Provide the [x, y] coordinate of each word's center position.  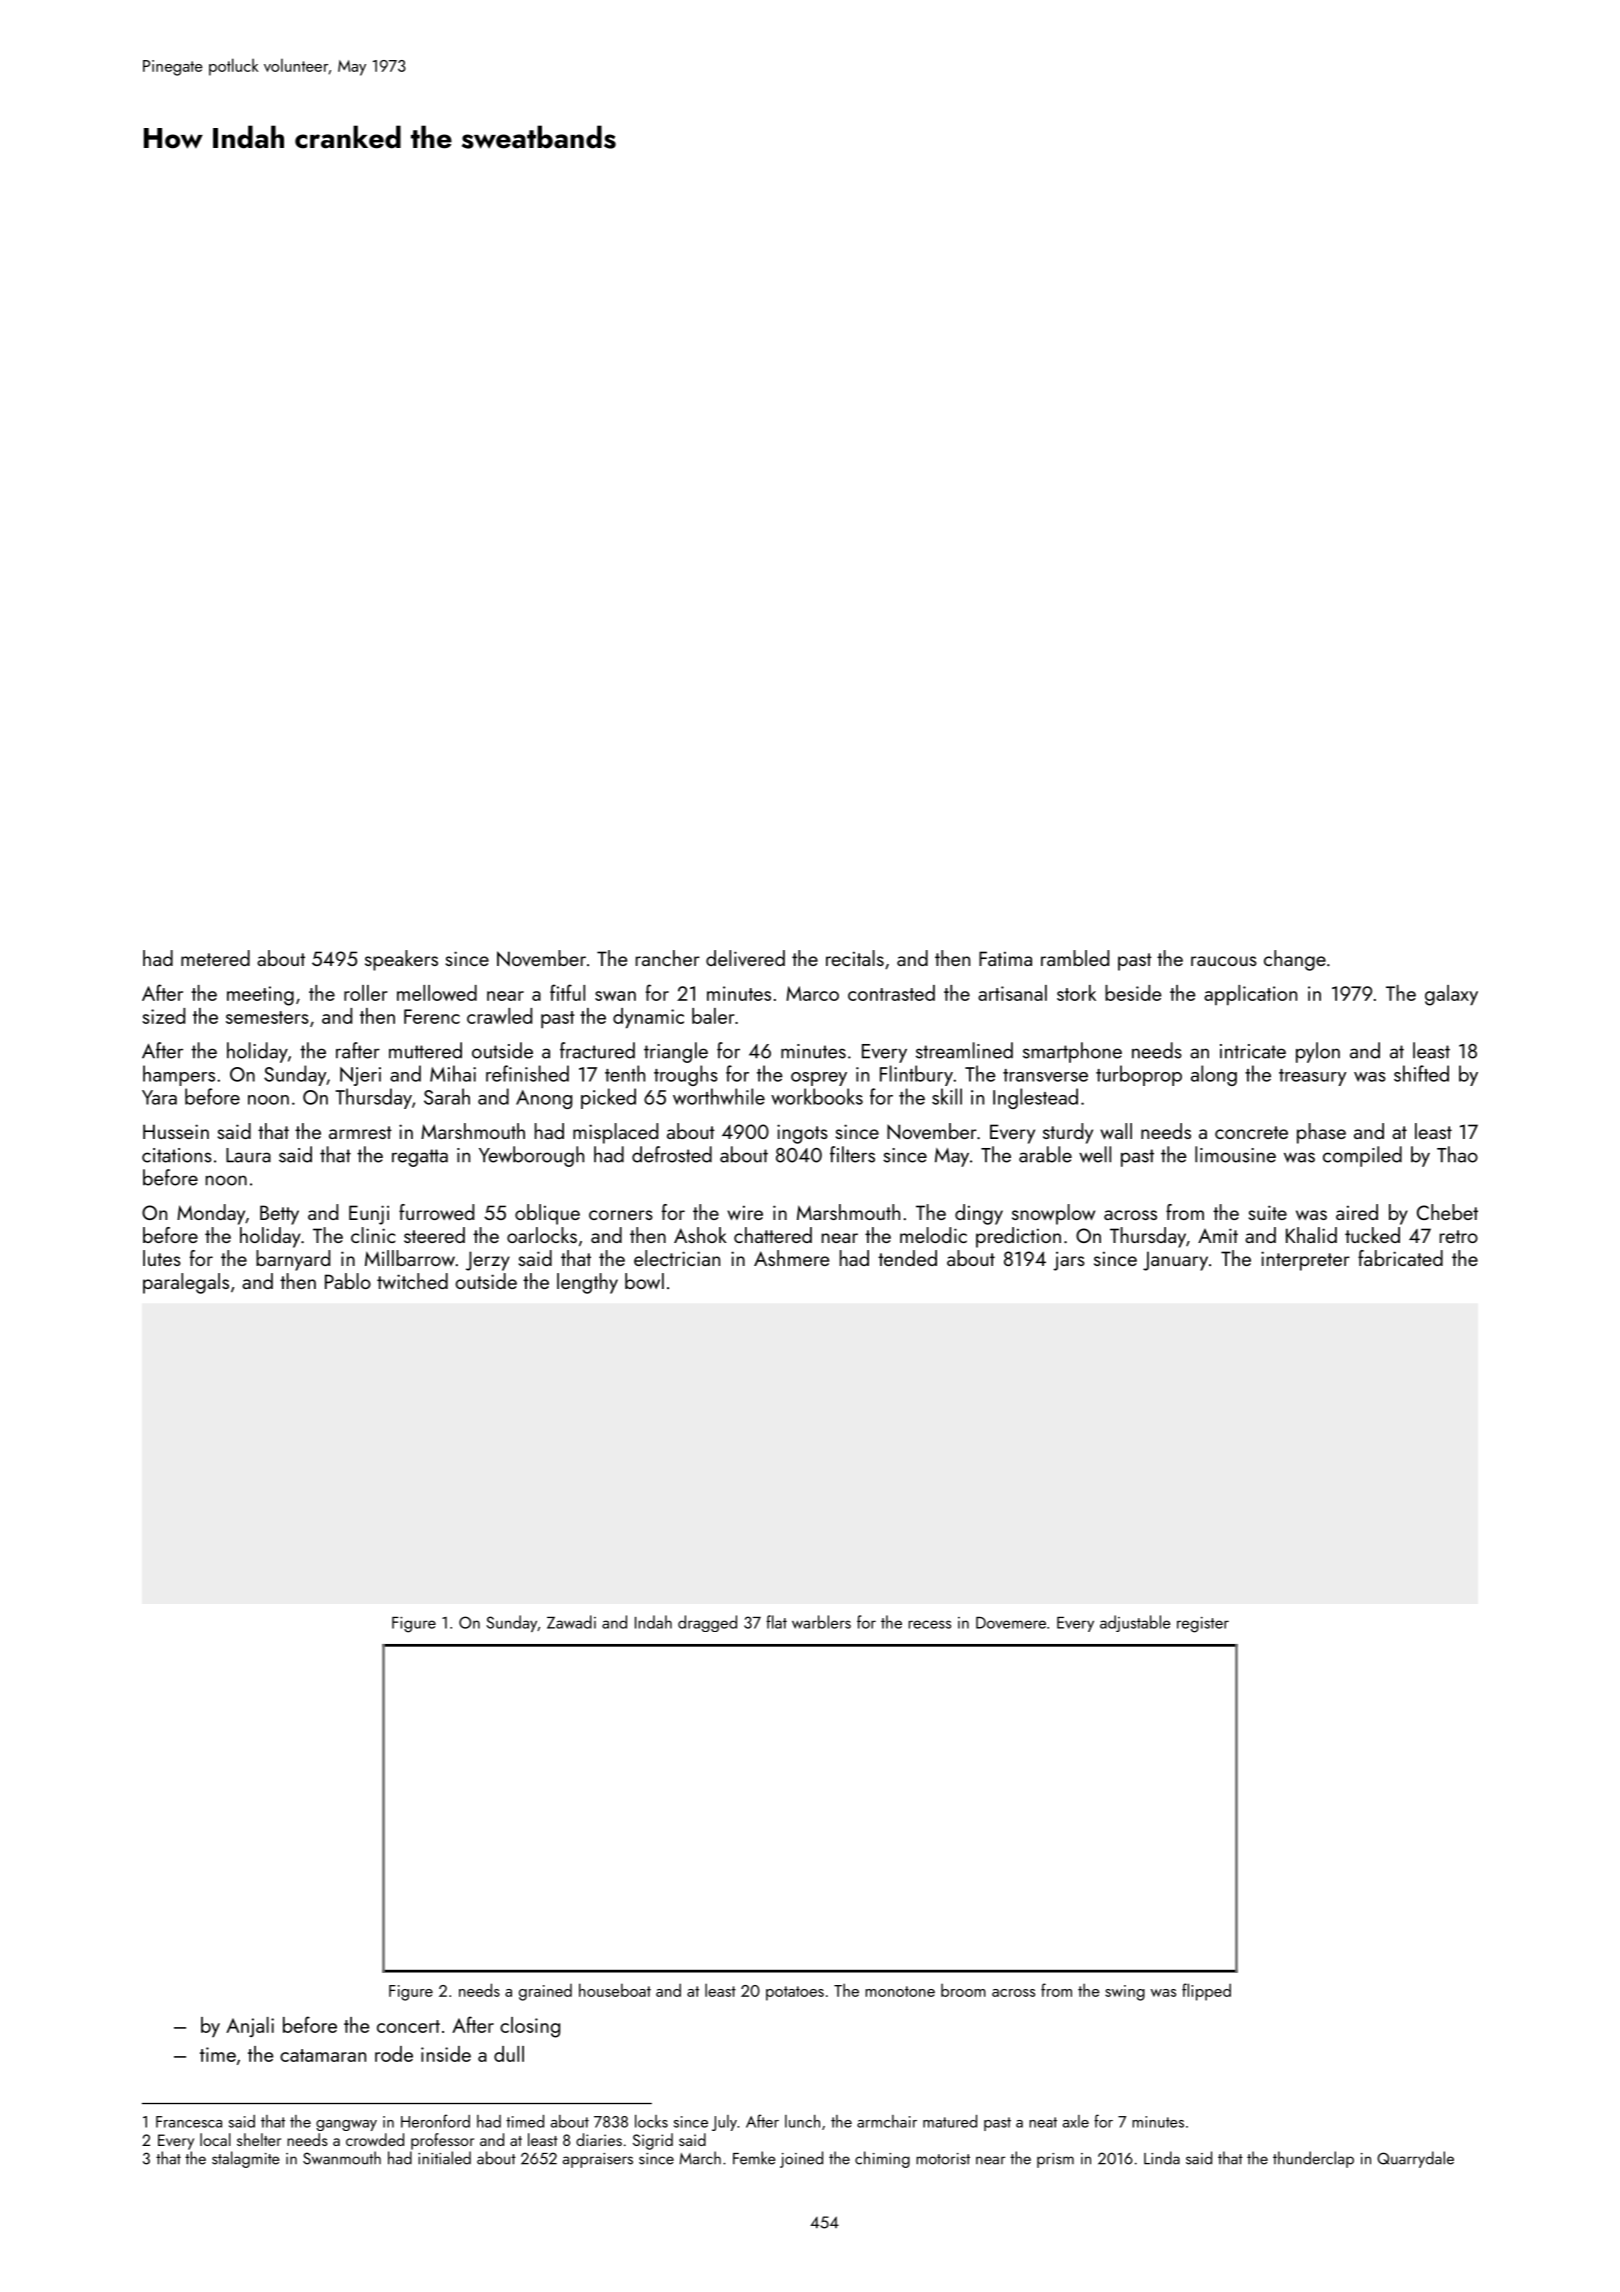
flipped [1206, 1992]
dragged [707, 1623]
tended [907, 1258]
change [1295, 960]
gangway [346, 2125]
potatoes [795, 1993]
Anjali [250, 2027]
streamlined [964, 1050]
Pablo [348, 1281]
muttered [425, 1050]
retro [1459, 1236]
